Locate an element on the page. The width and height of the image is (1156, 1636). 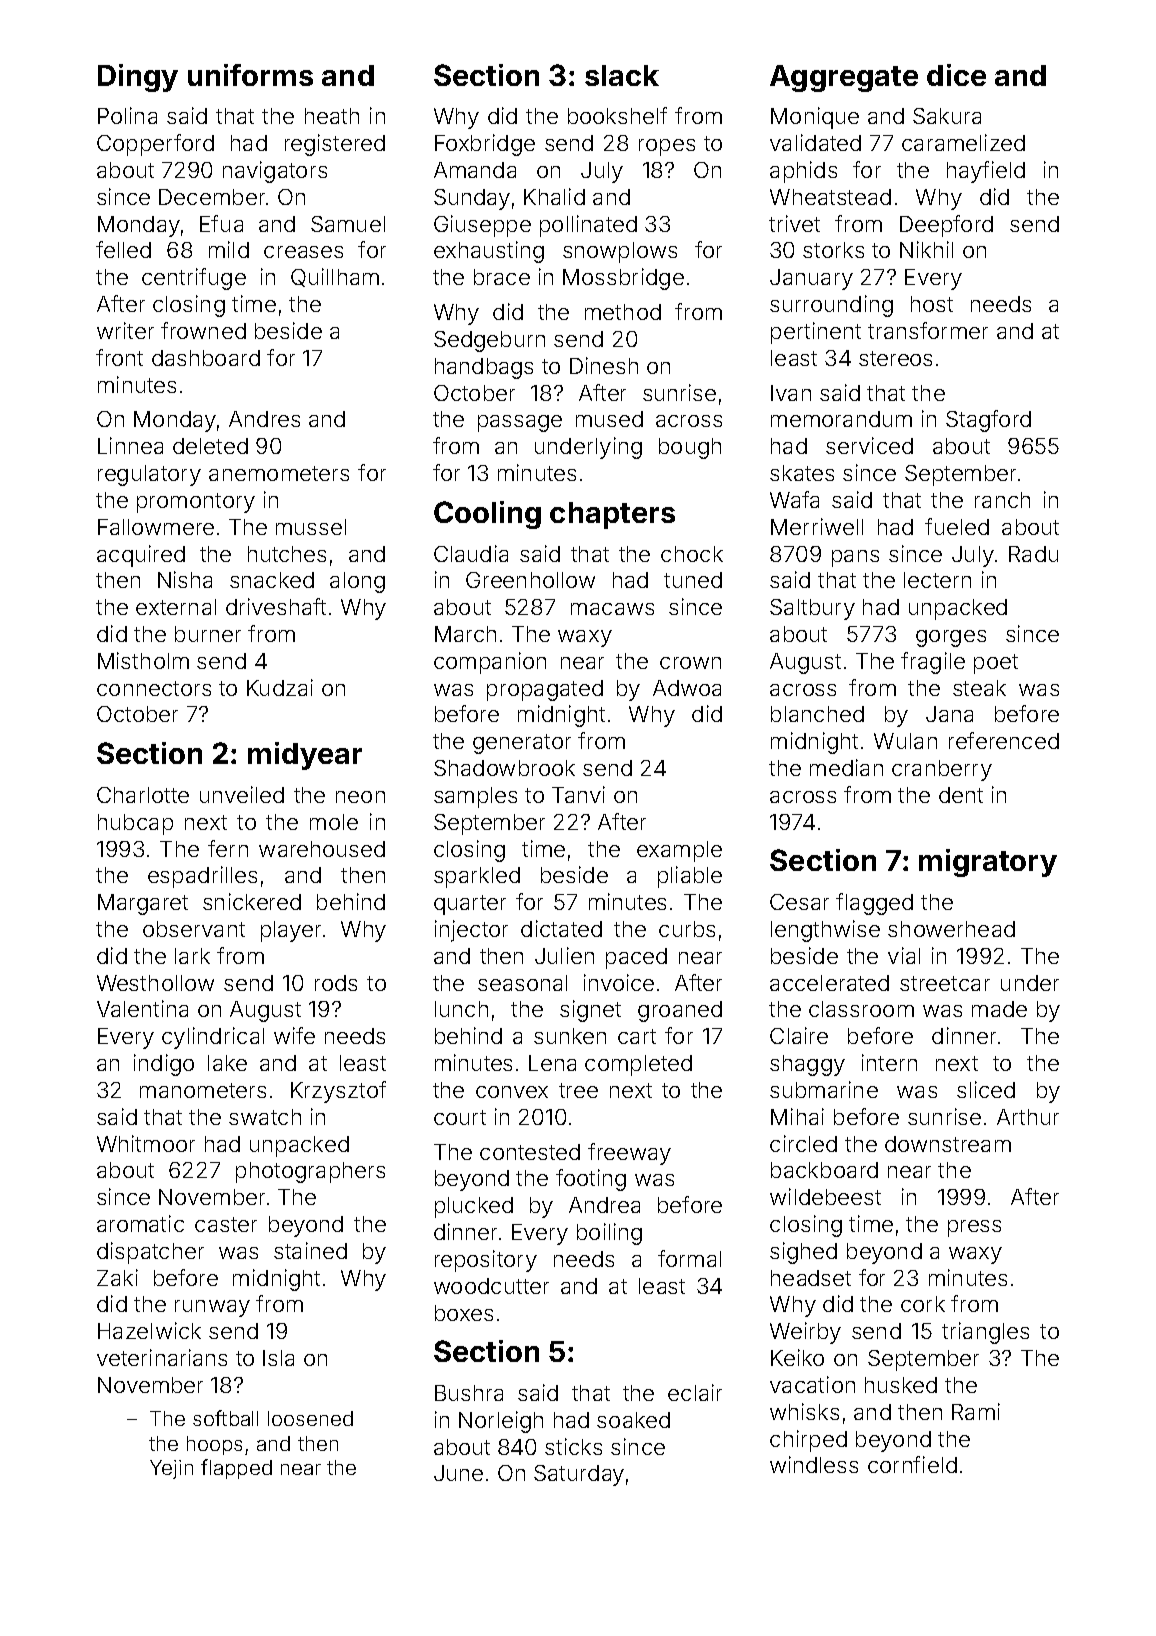
brace is located at coordinates (502, 277).
